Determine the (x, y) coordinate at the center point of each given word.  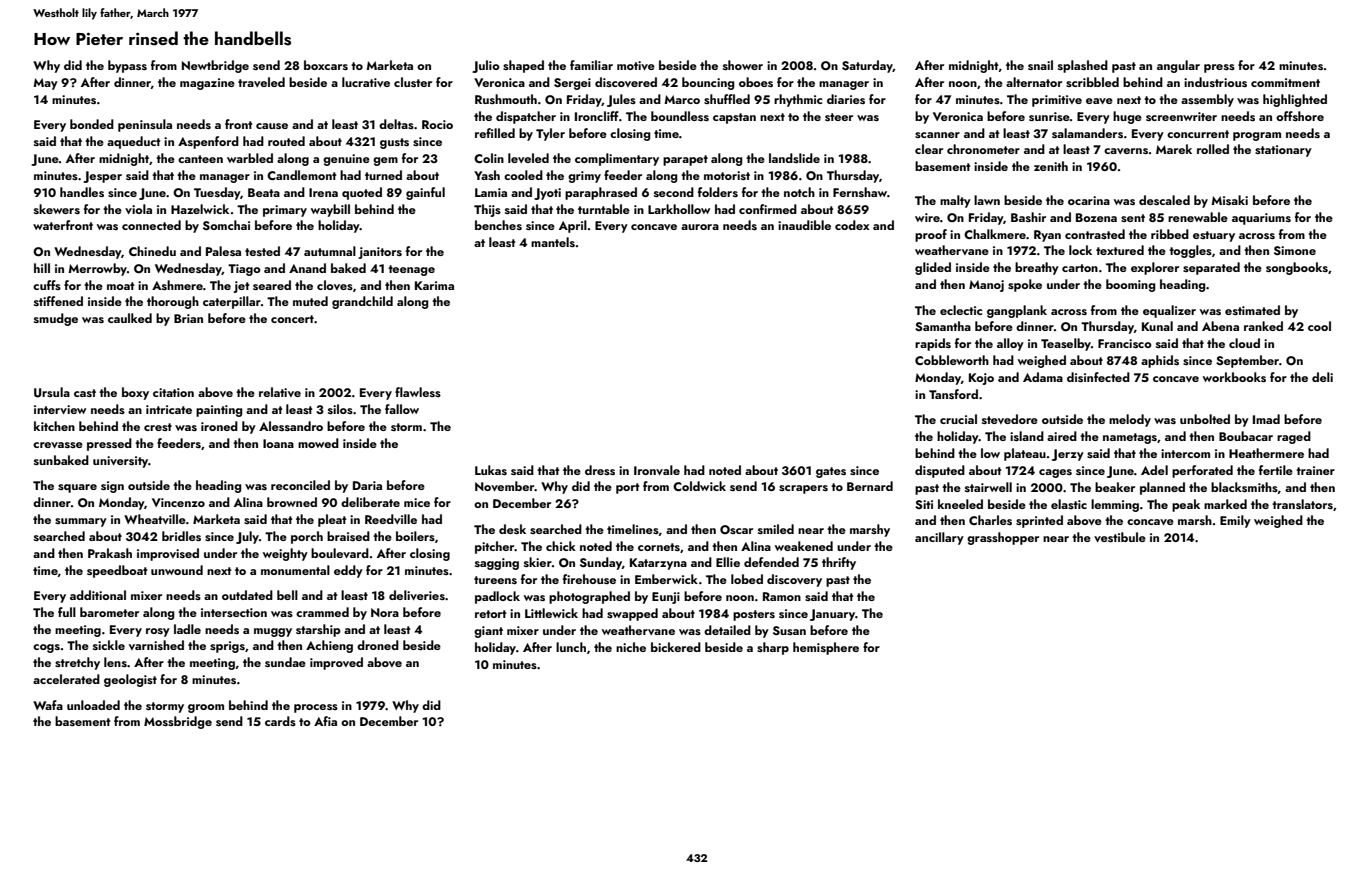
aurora (700, 227)
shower (743, 65)
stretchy (77, 663)
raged (1294, 437)
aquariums (1261, 219)
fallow (402, 409)
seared (272, 285)
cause (272, 126)
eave (1099, 101)
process (316, 708)
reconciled (300, 485)
